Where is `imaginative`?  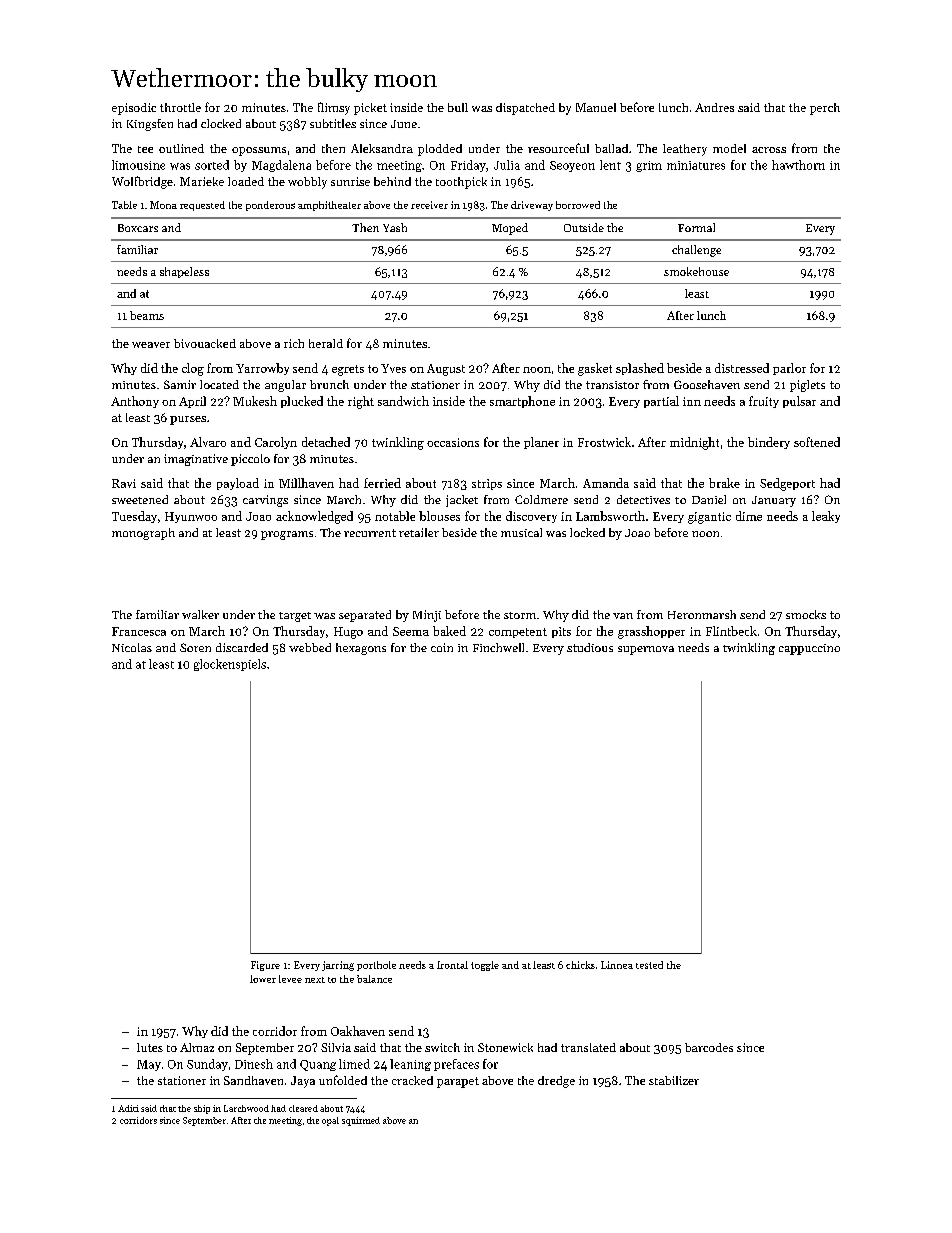 imaginative is located at coordinates (196, 460).
